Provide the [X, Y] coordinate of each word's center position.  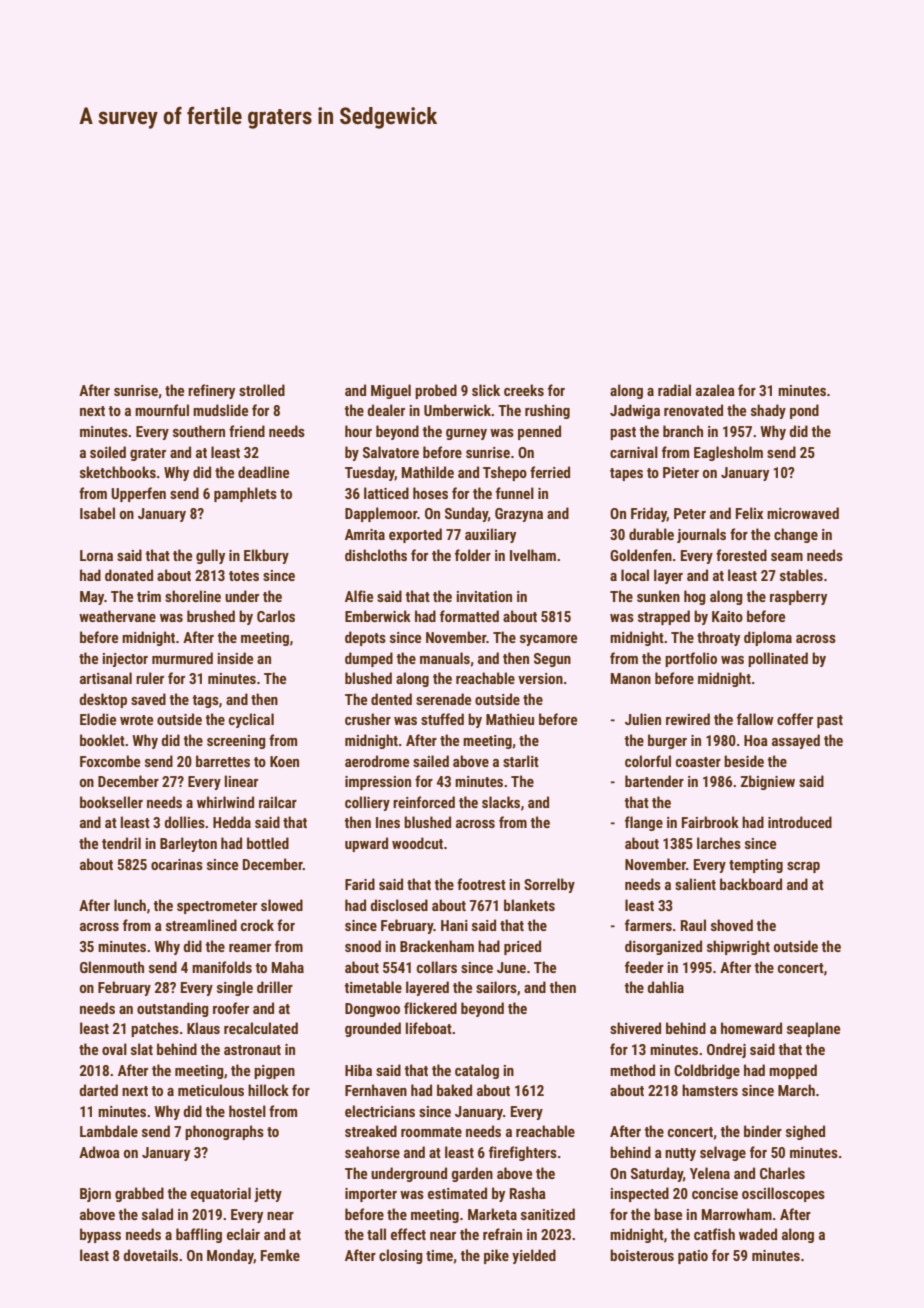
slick [486, 390]
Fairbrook [710, 822]
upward [366, 844]
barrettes [223, 761]
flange [644, 823]
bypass [100, 1235]
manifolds [222, 967]
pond [804, 411]
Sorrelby [549, 885]
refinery [211, 391]
